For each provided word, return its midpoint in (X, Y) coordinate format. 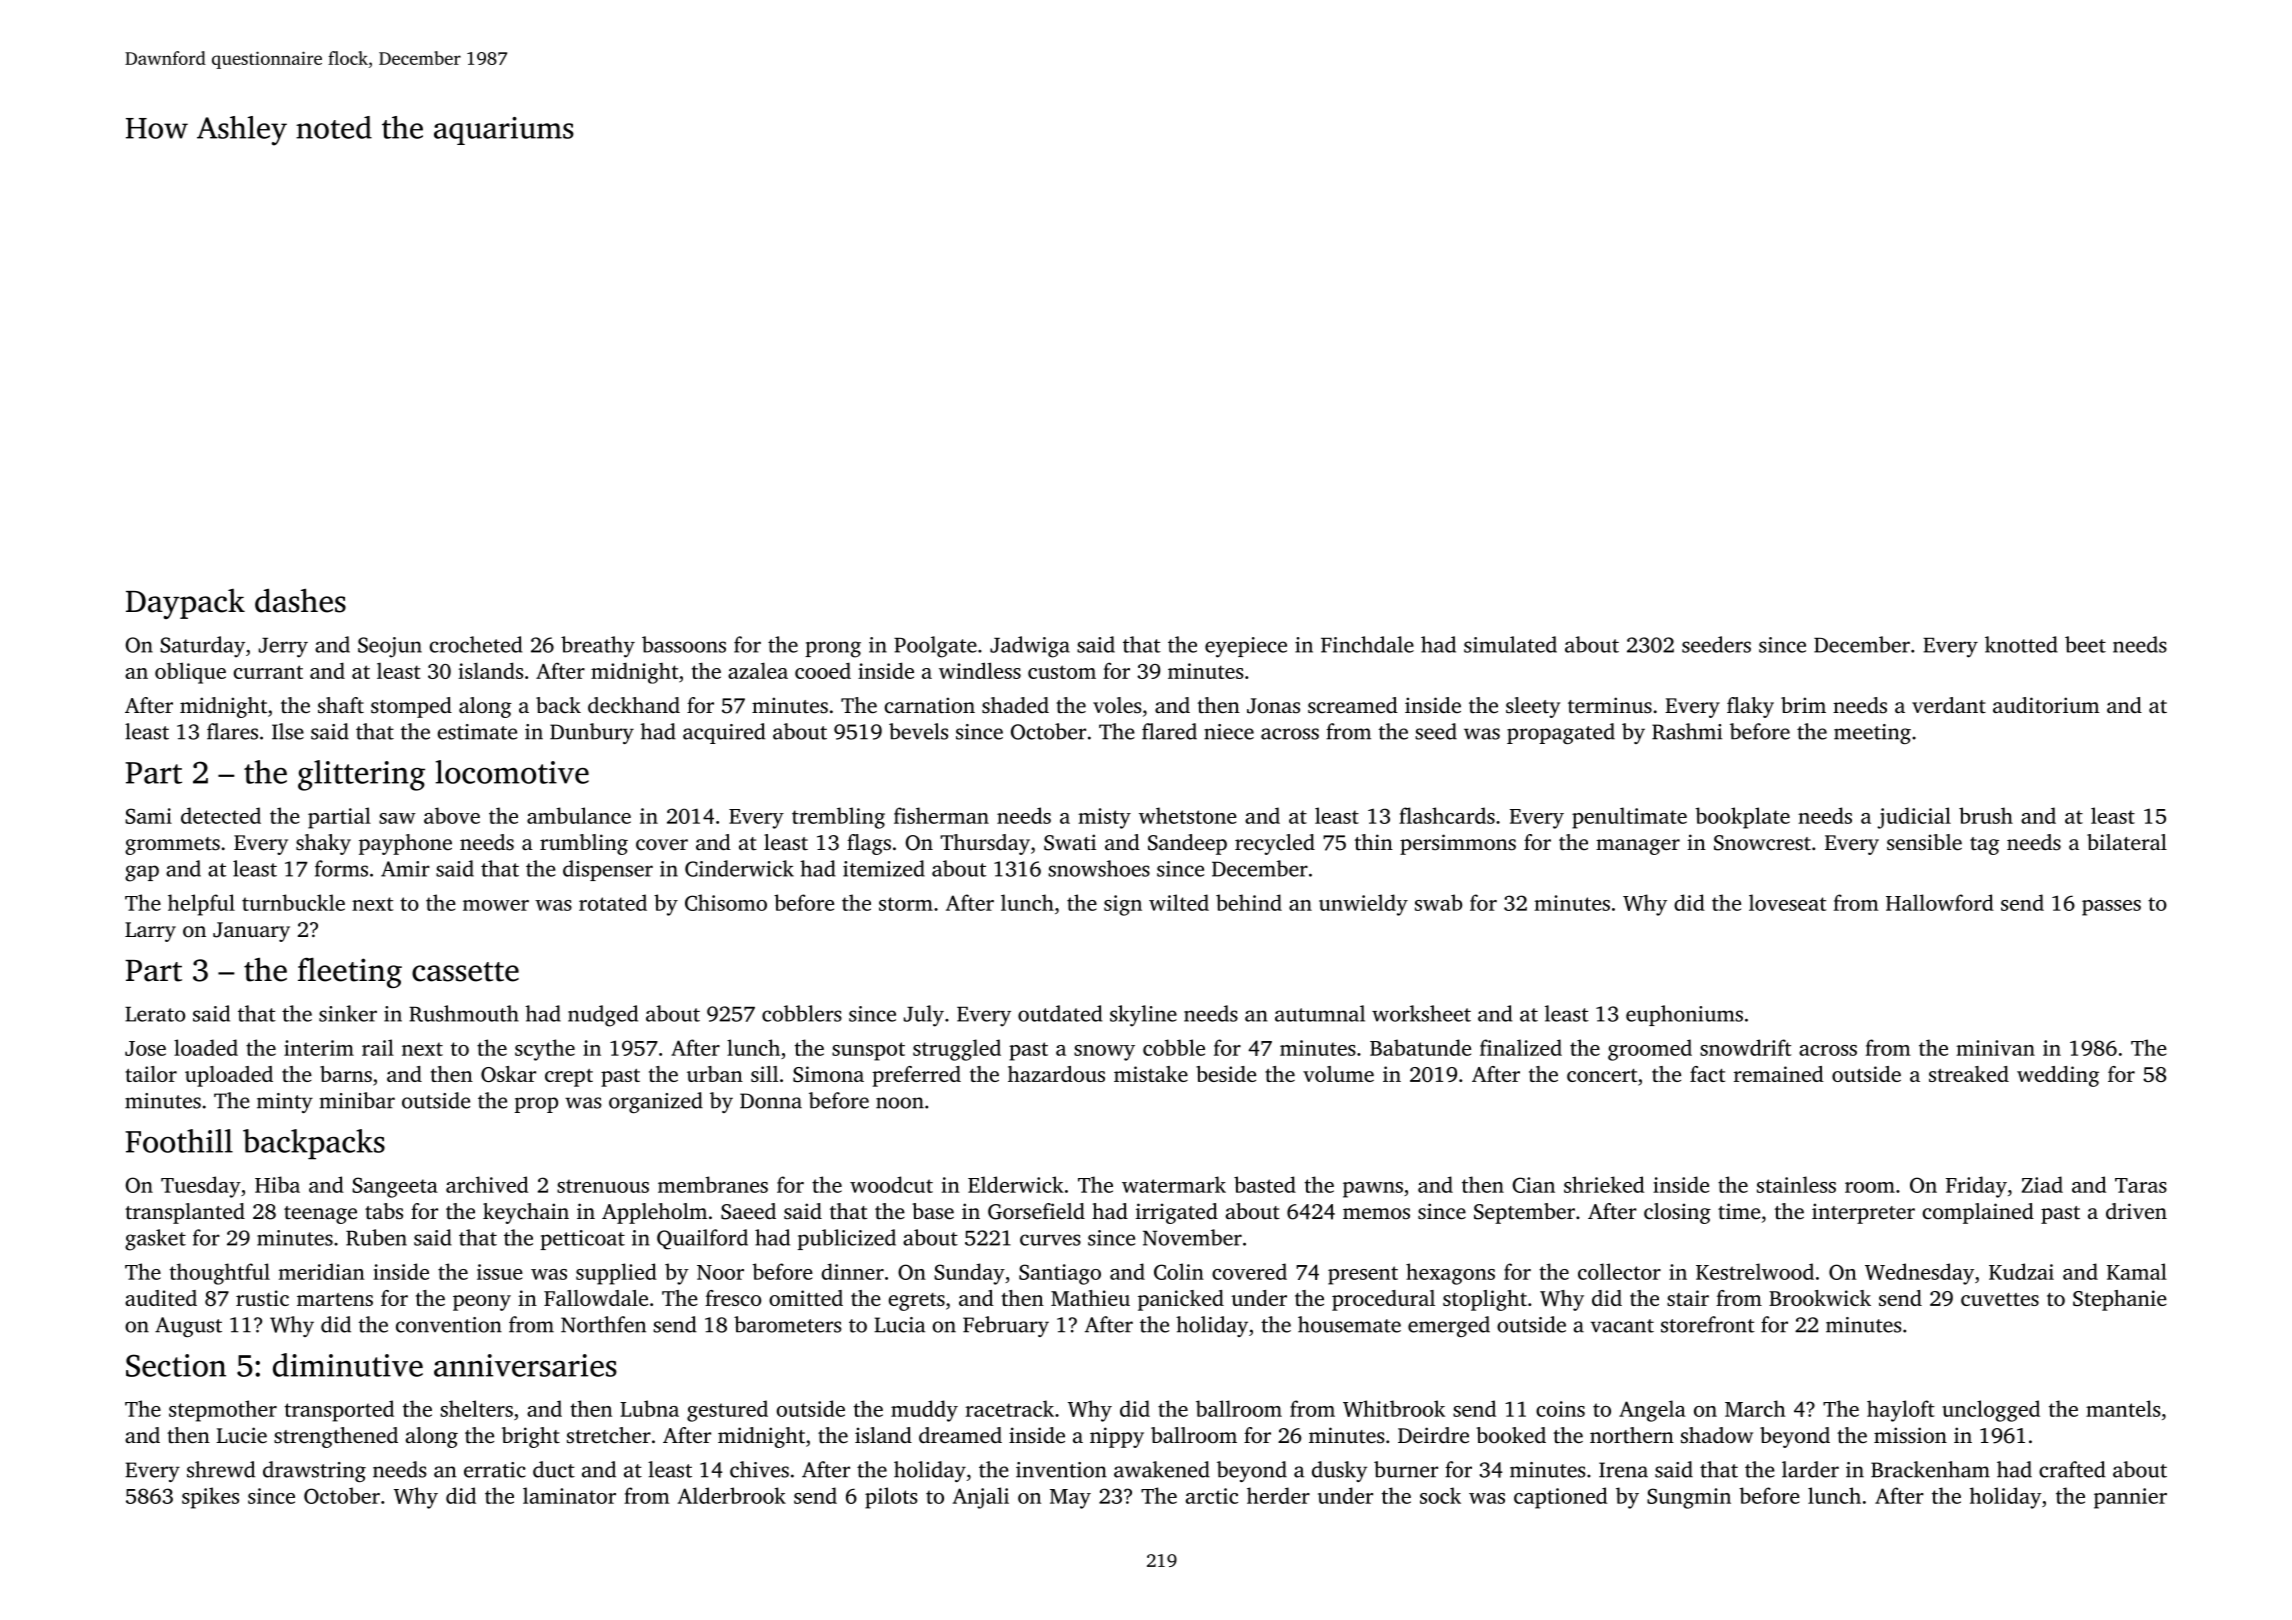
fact (1707, 1074)
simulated (1510, 644)
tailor (151, 1074)
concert (1602, 1075)
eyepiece (1246, 647)
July (924, 1016)
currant (268, 672)
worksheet (1421, 1013)
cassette (465, 972)
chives (759, 1469)
